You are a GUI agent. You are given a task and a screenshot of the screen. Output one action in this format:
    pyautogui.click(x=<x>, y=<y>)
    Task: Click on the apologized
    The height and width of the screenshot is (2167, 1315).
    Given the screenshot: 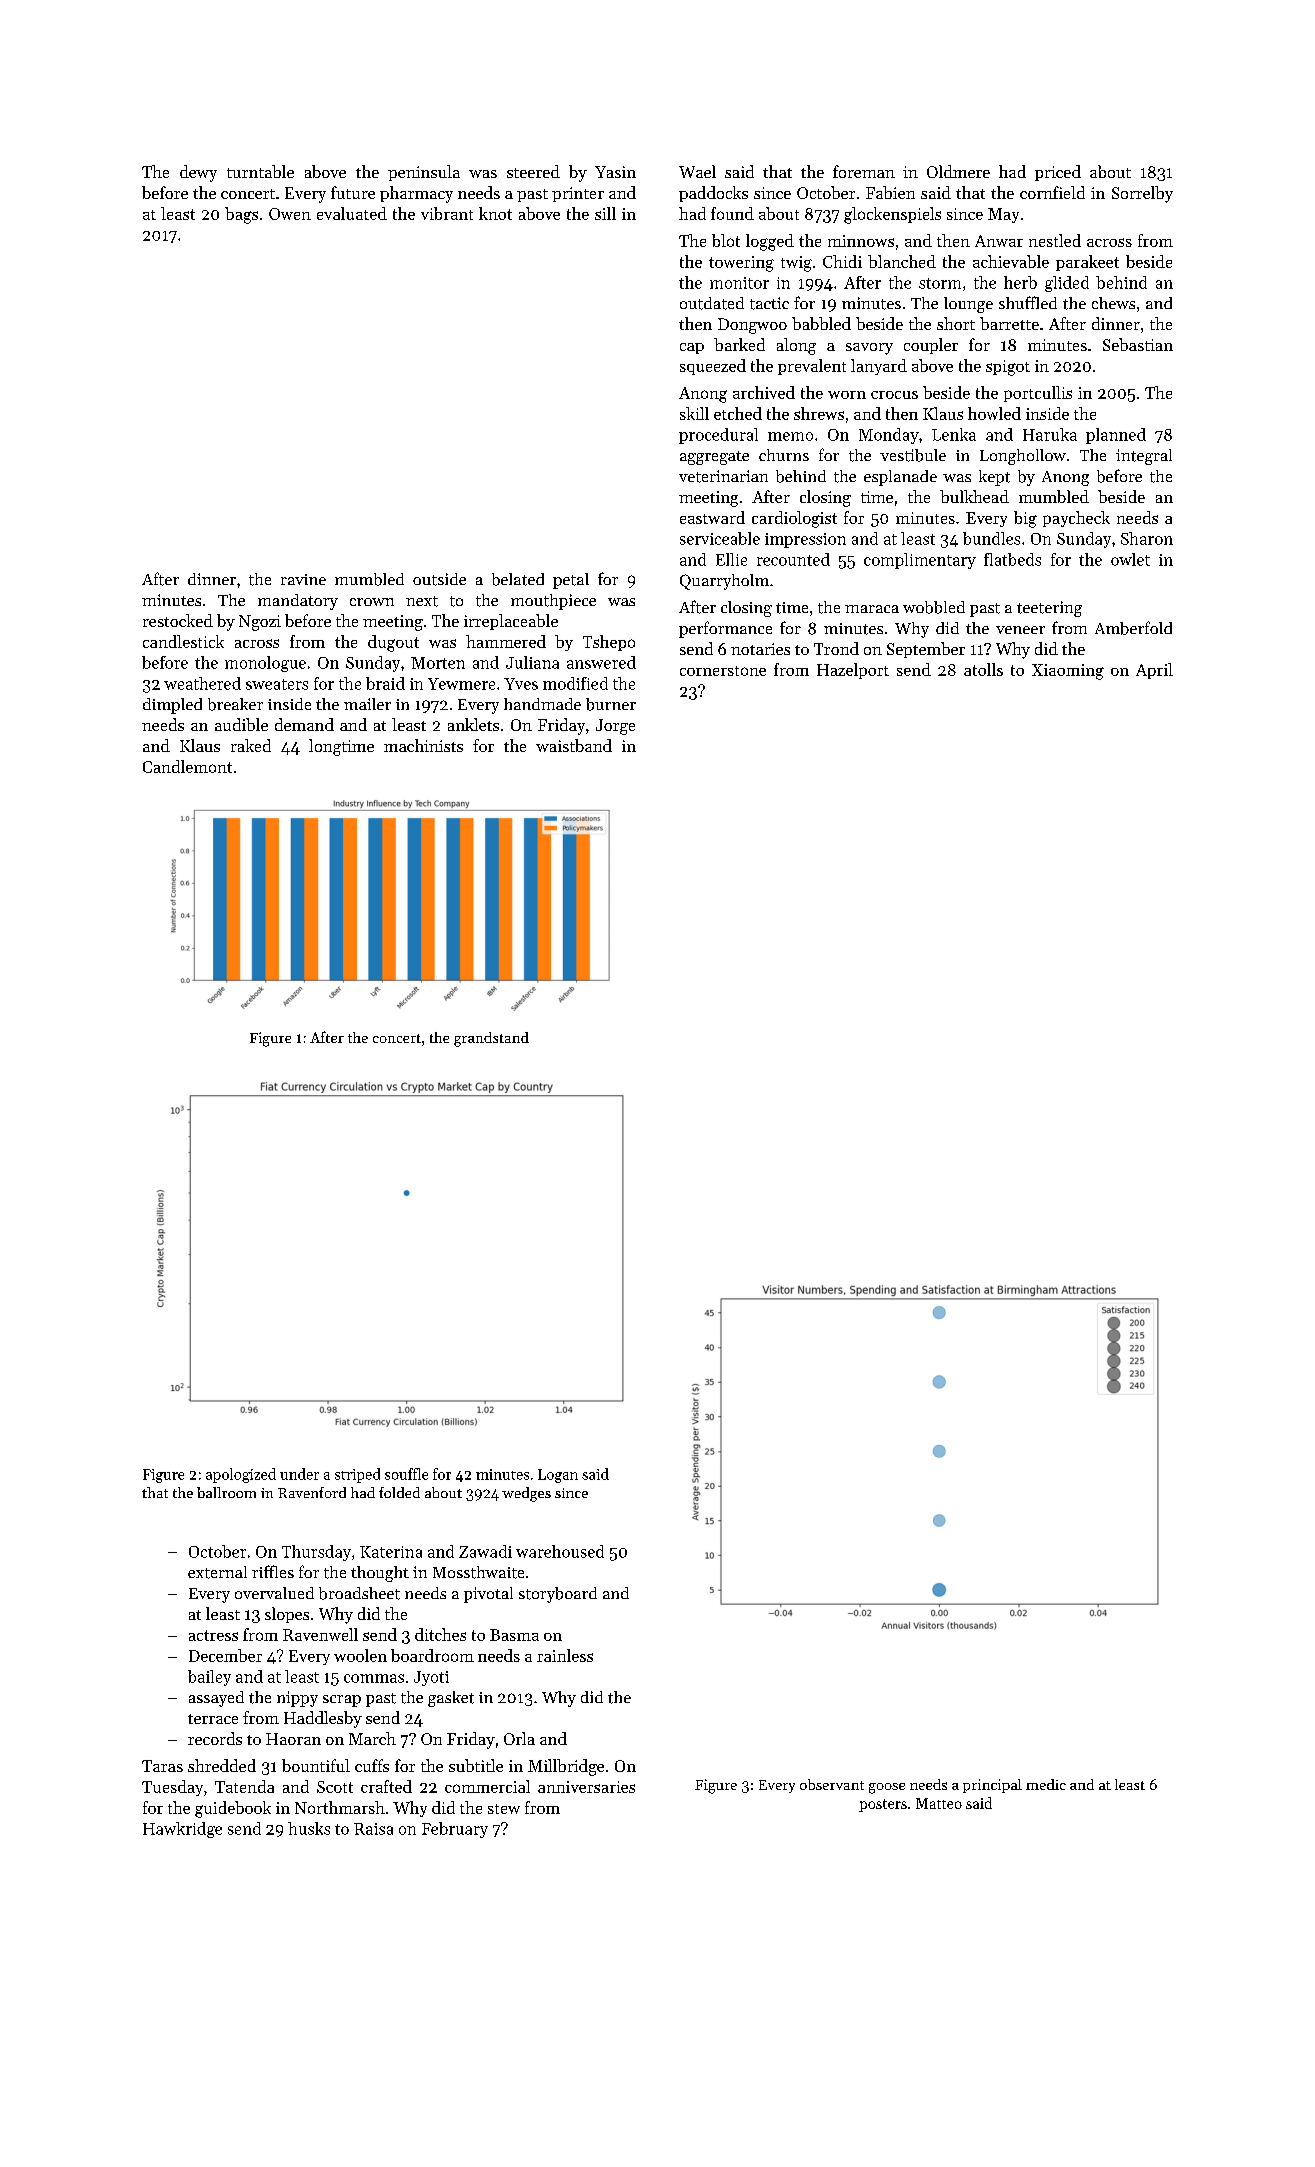 What is the action you would take?
    pyautogui.click(x=241, y=1475)
